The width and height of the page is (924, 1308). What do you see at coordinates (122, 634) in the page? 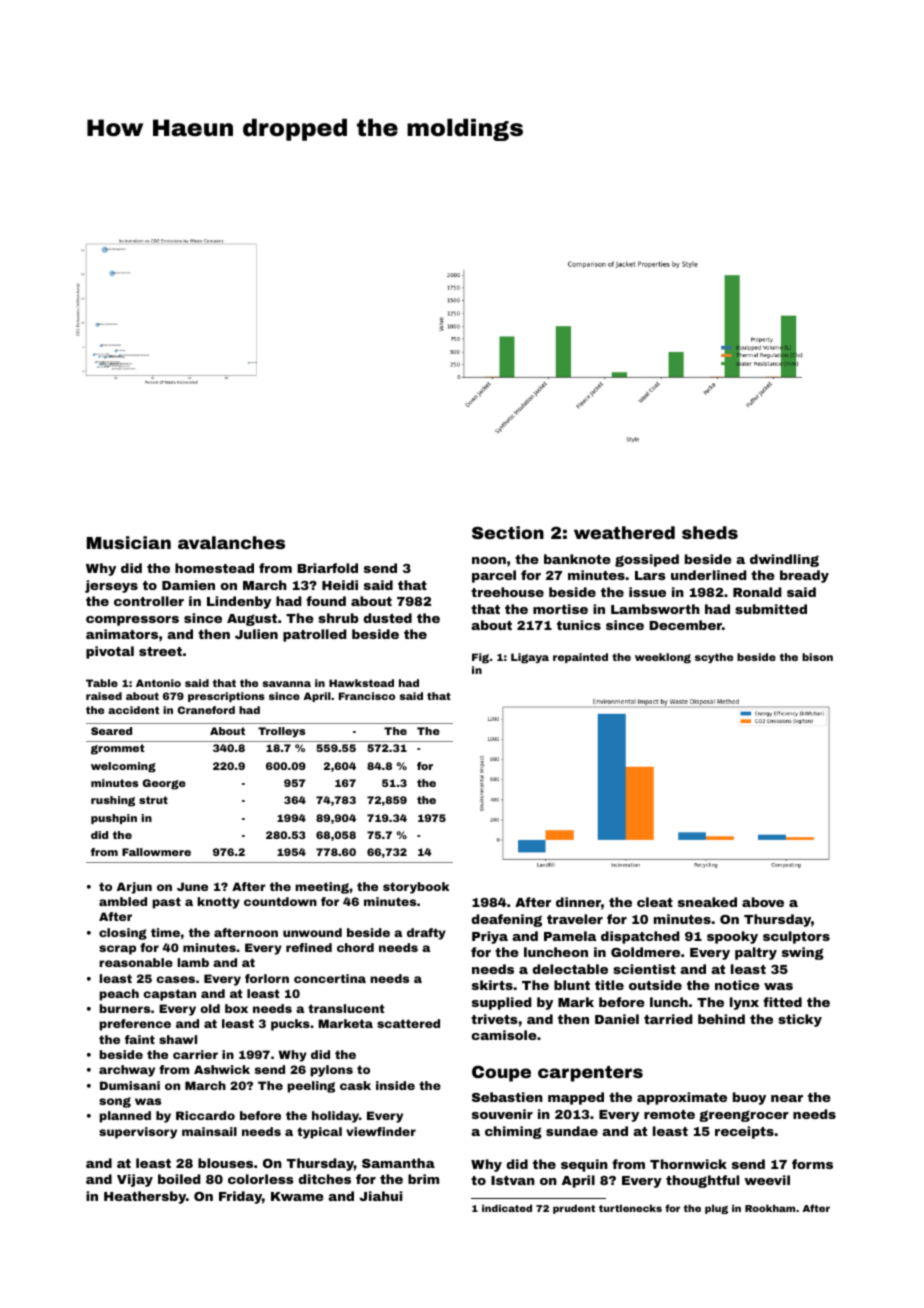
I see `animators` at bounding box center [122, 634].
